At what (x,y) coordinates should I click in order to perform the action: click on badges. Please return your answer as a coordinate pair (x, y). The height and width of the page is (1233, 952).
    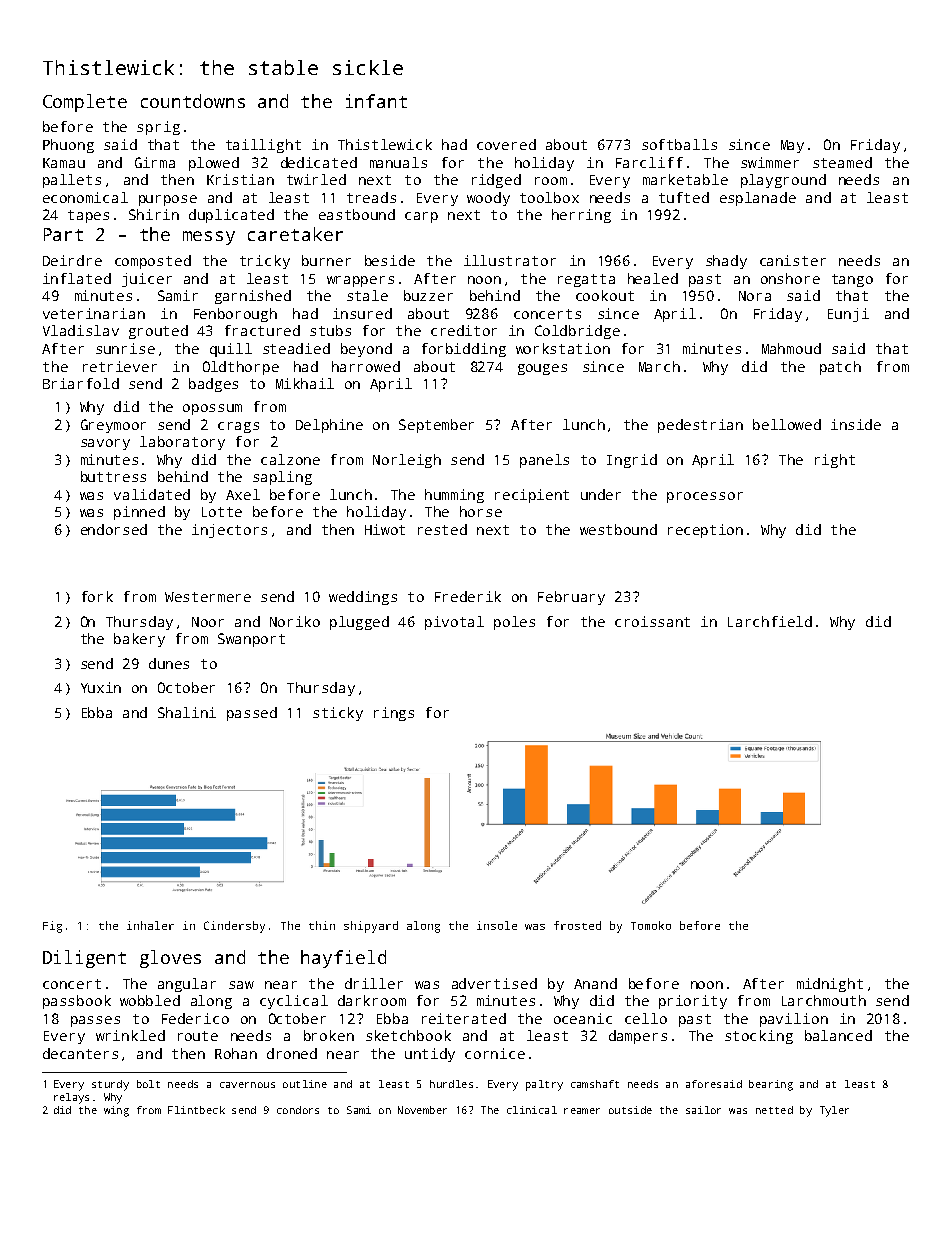
    Looking at the image, I should click on (213, 385).
